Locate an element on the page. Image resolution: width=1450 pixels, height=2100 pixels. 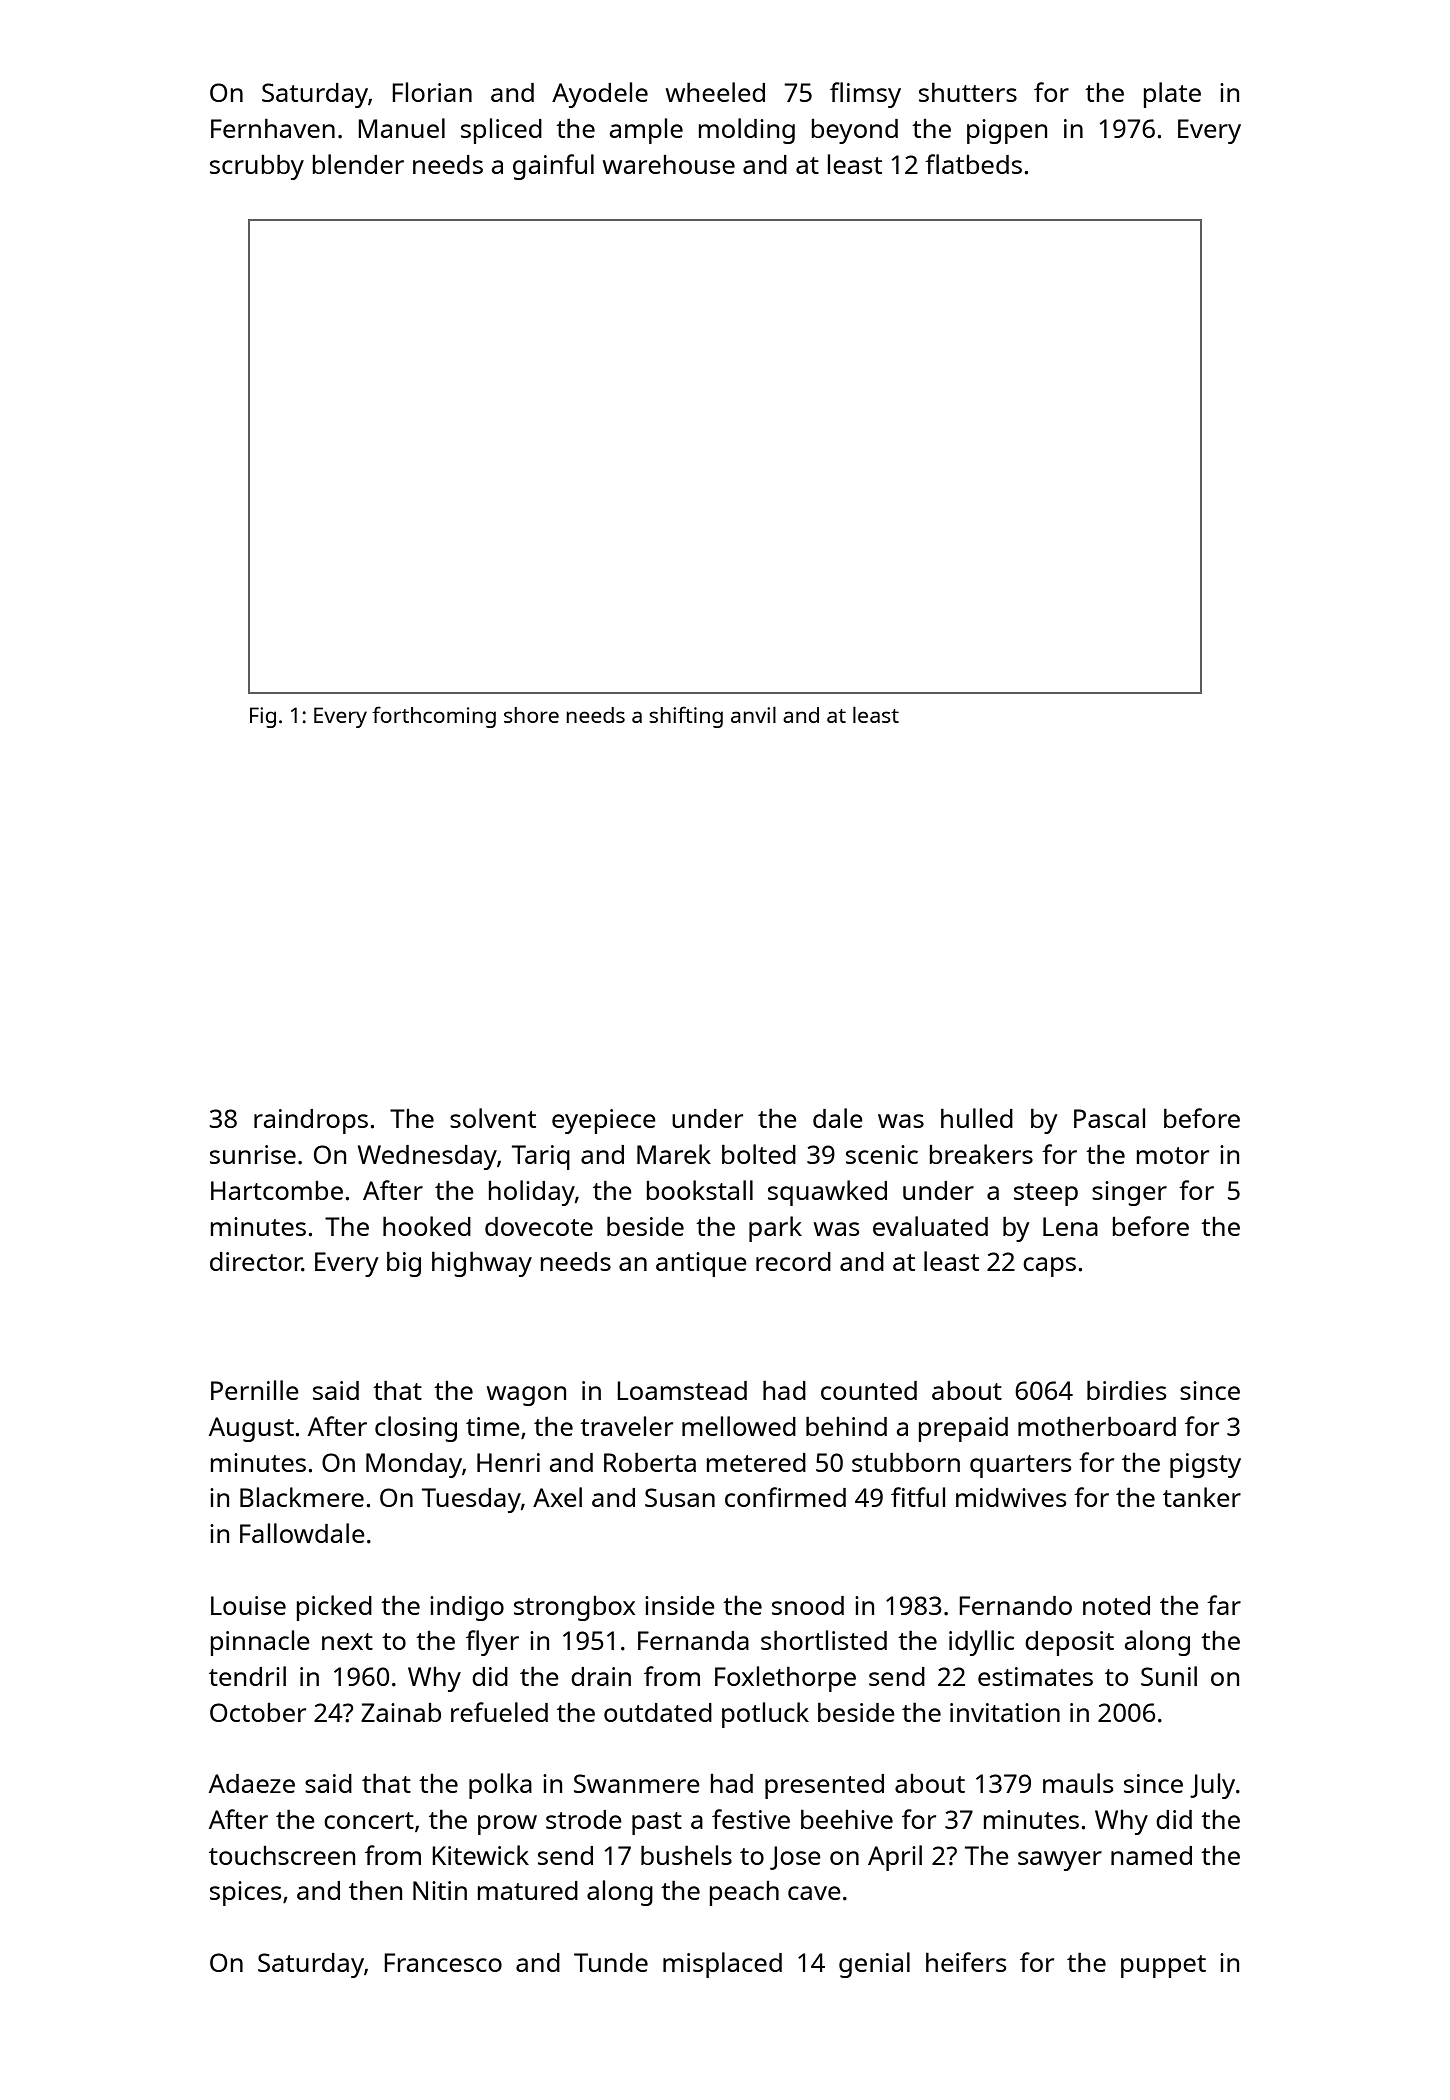
anvil is located at coordinates (753, 715).
